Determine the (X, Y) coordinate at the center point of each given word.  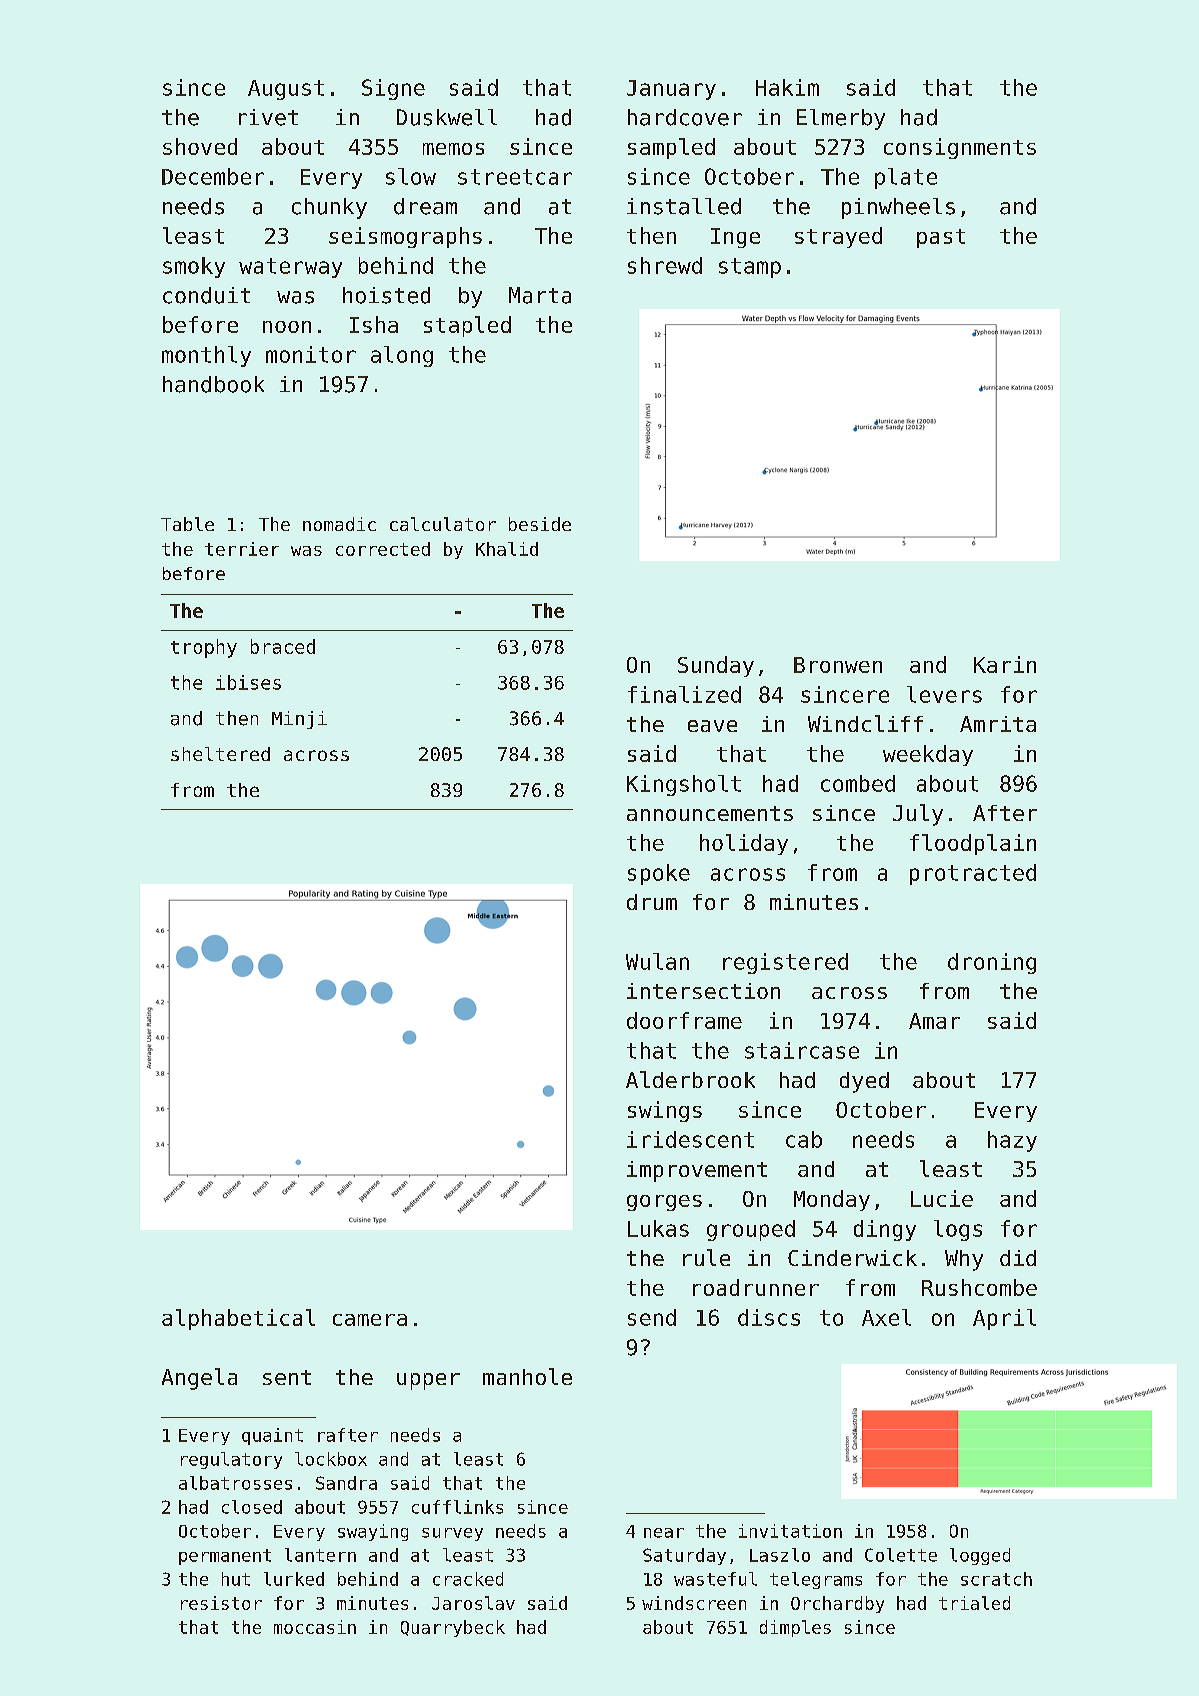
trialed (974, 1603)
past (941, 238)
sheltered (220, 754)
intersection (703, 991)
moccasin (315, 1627)
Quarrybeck (453, 1628)
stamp (750, 268)
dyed (864, 1082)
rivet (268, 117)
